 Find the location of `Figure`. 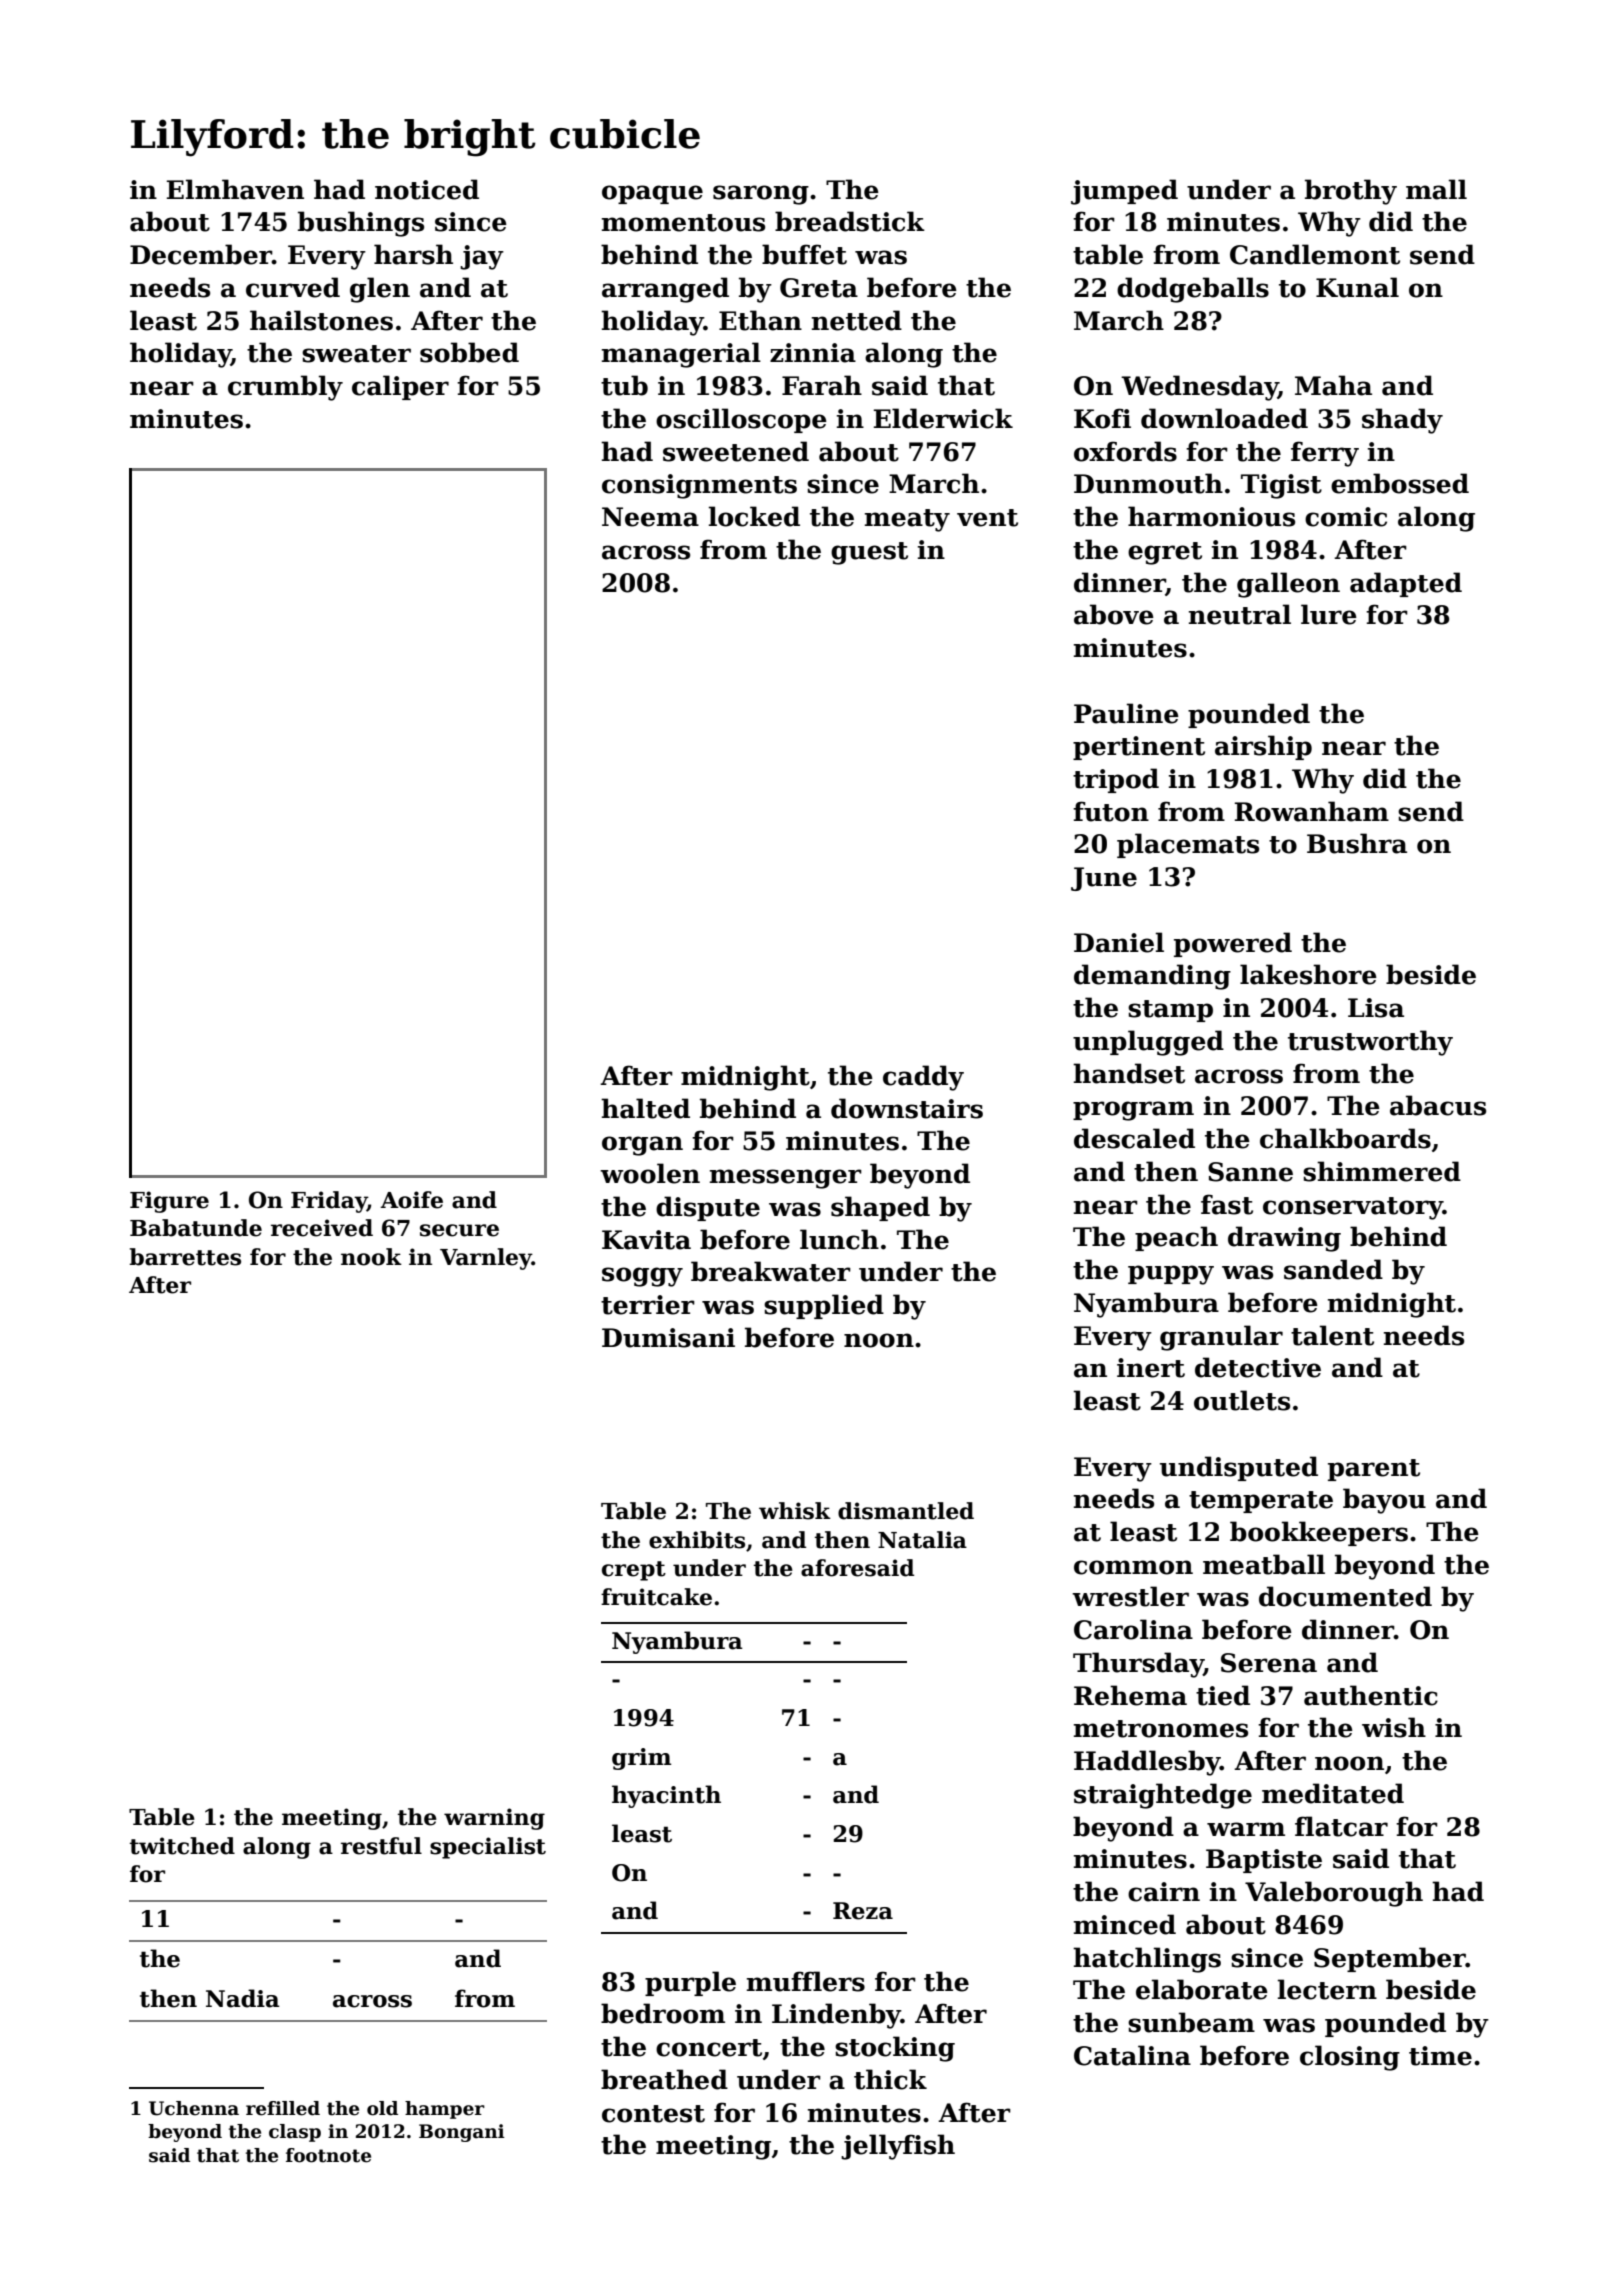

Figure is located at coordinates (169, 1202).
